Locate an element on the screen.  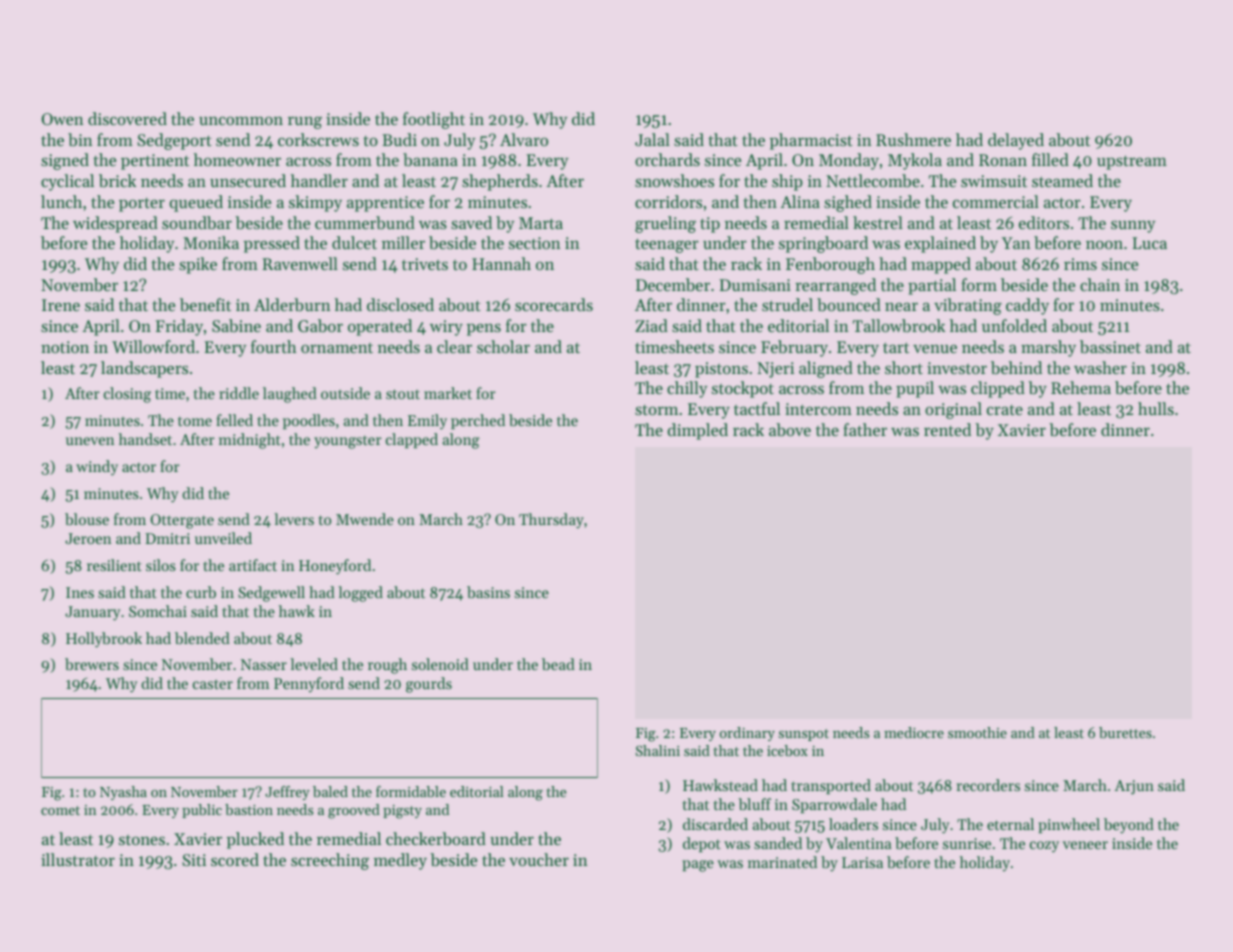
checkerboard is located at coordinates (436, 838).
